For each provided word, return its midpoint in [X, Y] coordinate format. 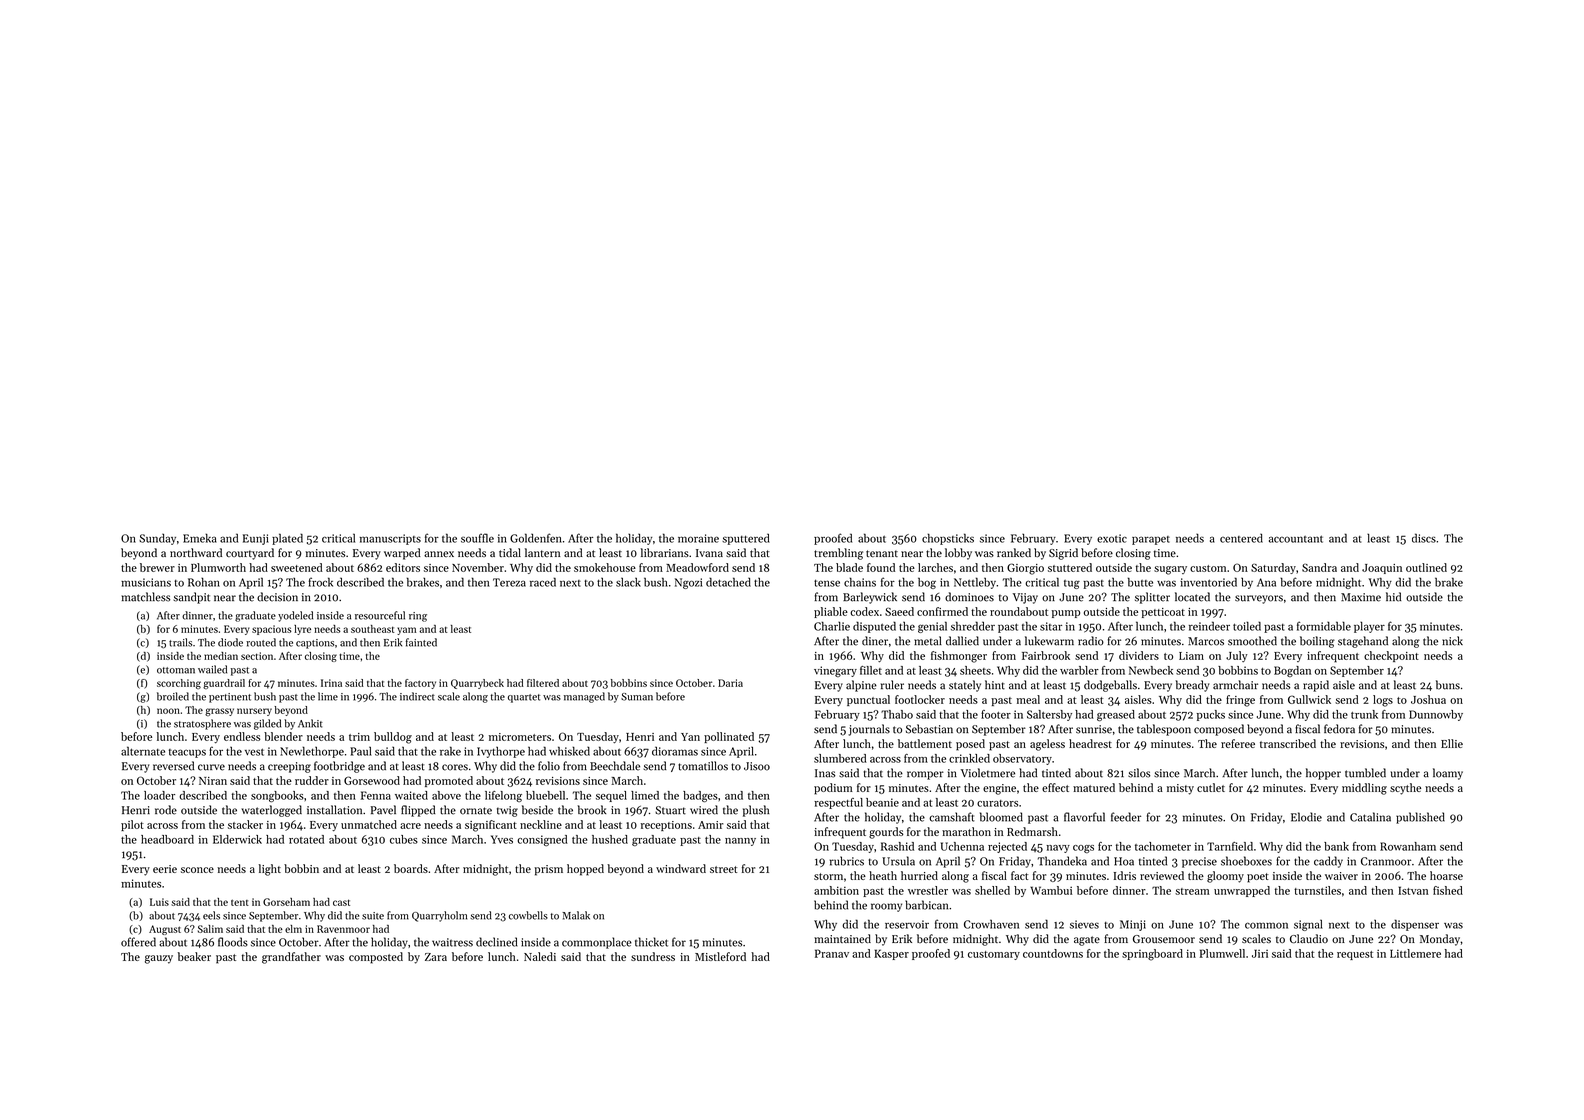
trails [180, 642]
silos [1139, 773]
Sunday [157, 539]
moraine [698, 538]
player [1369, 627]
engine [999, 789]
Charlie [832, 626]
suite [373, 916]
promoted [449, 781]
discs [1424, 538]
